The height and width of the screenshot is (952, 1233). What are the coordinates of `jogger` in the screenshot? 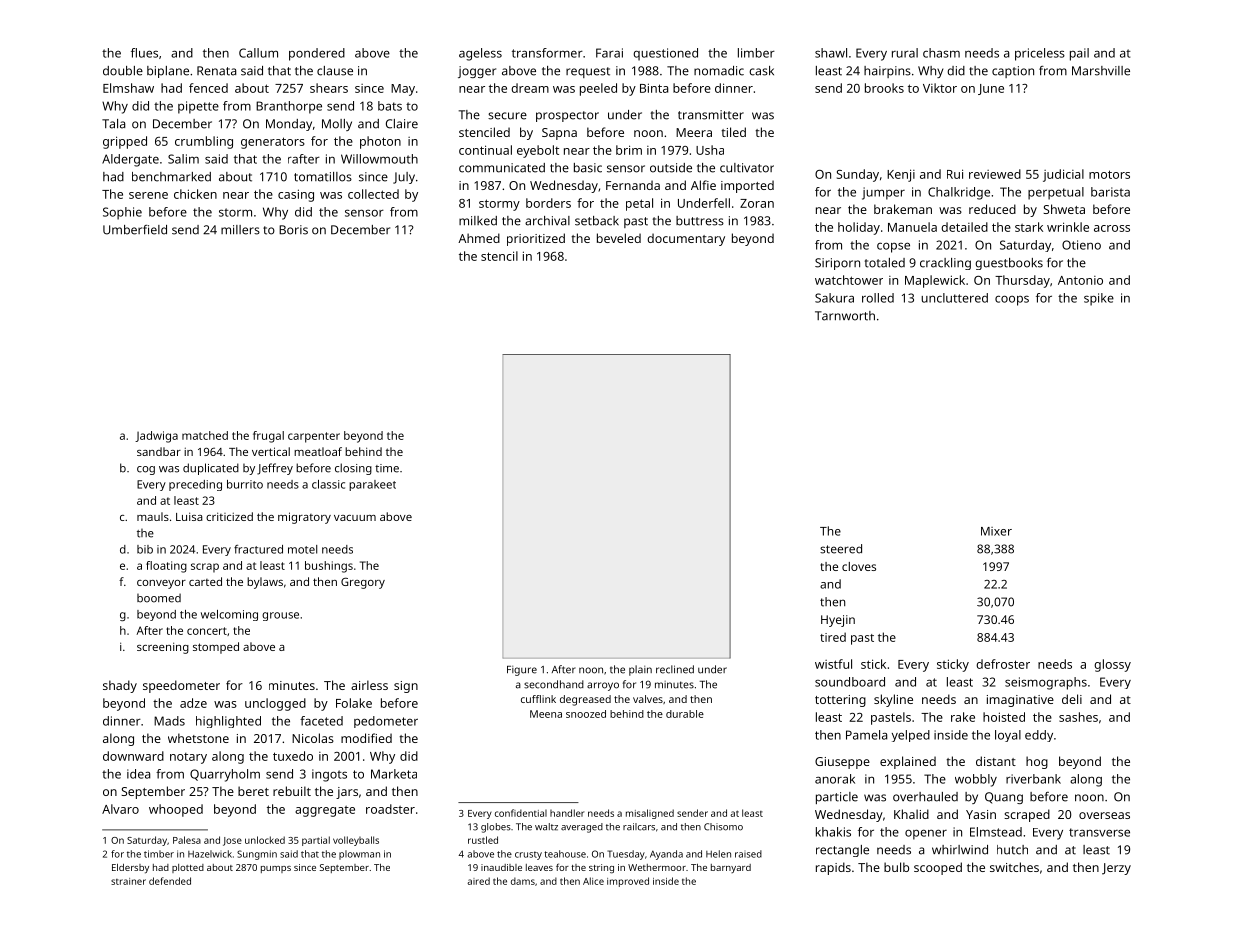 It's located at (477, 72).
